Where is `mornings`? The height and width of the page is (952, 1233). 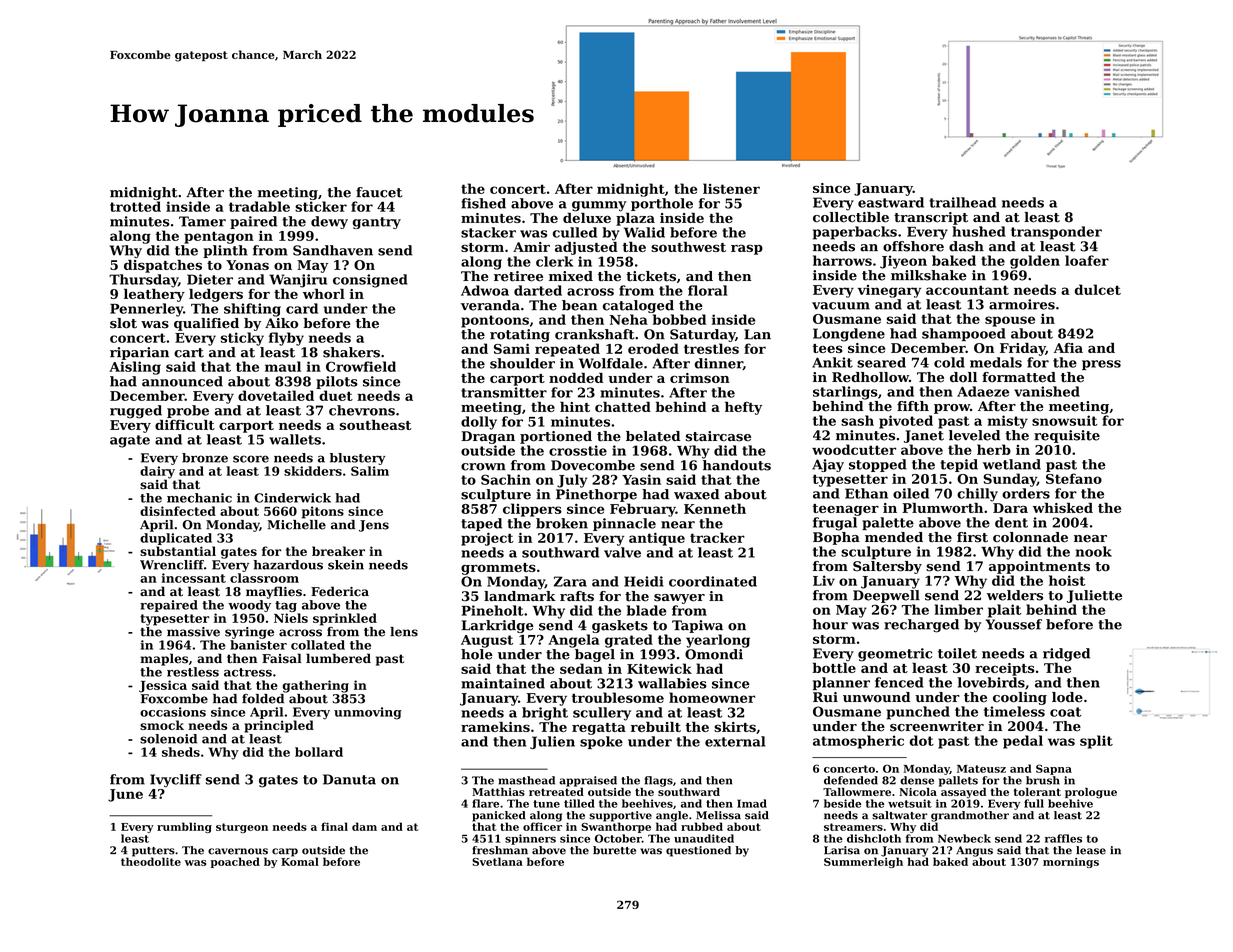
mornings is located at coordinates (1071, 863).
